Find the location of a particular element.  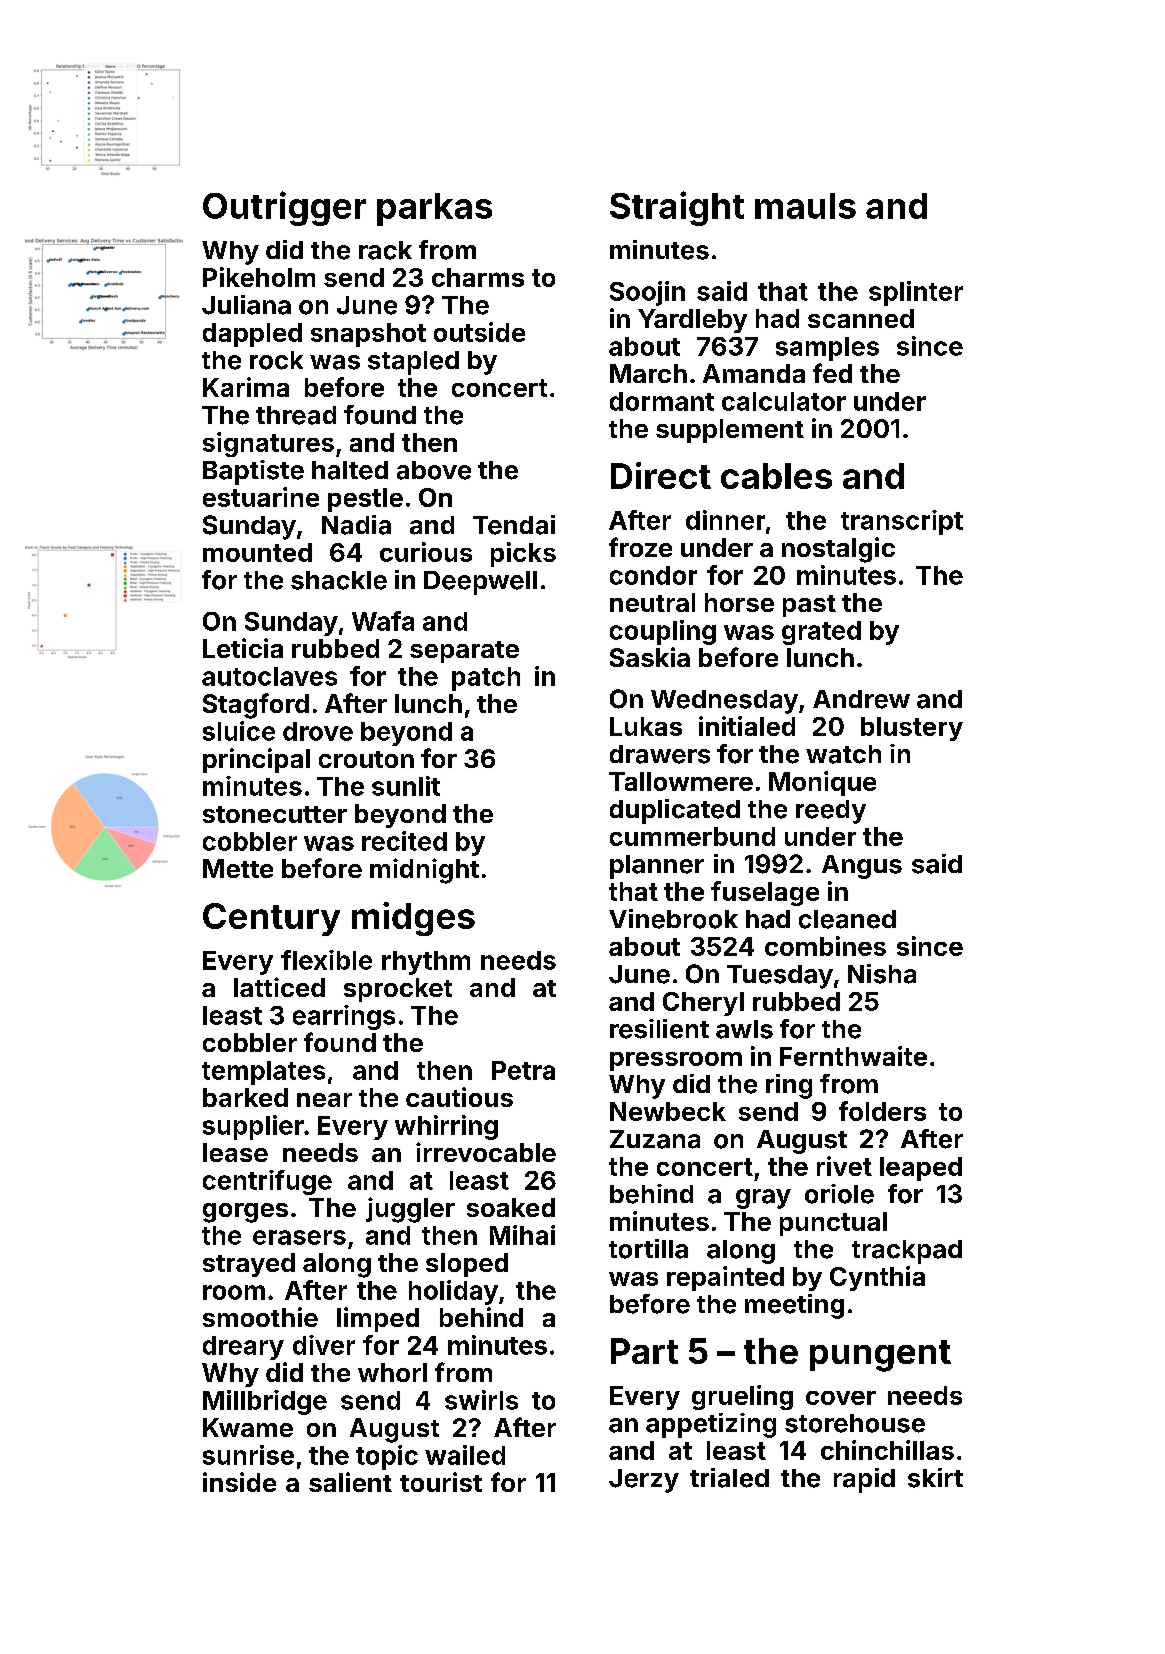

Karima is located at coordinates (246, 387).
